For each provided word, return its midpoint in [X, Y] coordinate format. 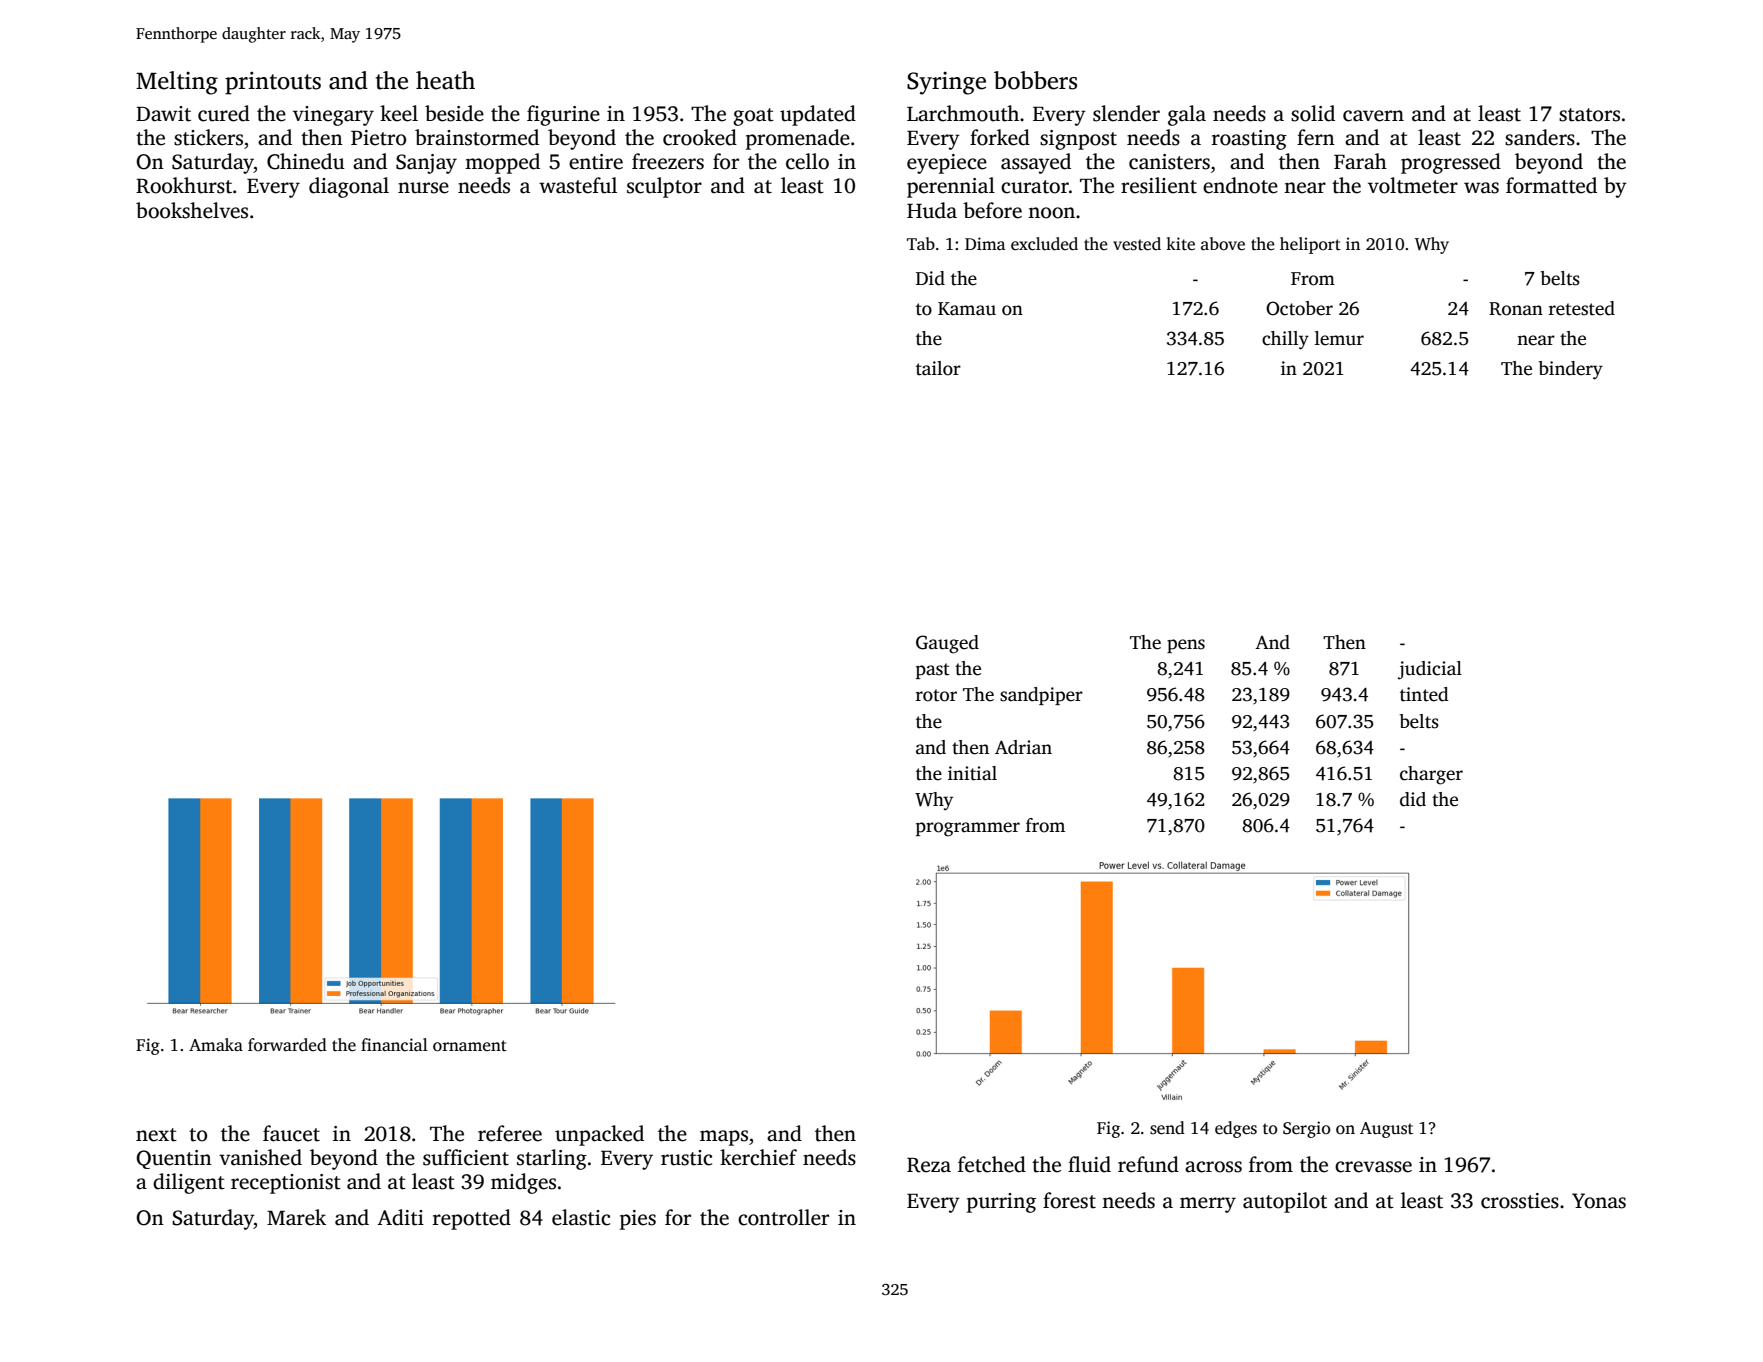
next [156, 1135]
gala [1187, 115]
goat [753, 117]
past [933, 671]
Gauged [947, 644]
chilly [1285, 340]
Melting [177, 83]
